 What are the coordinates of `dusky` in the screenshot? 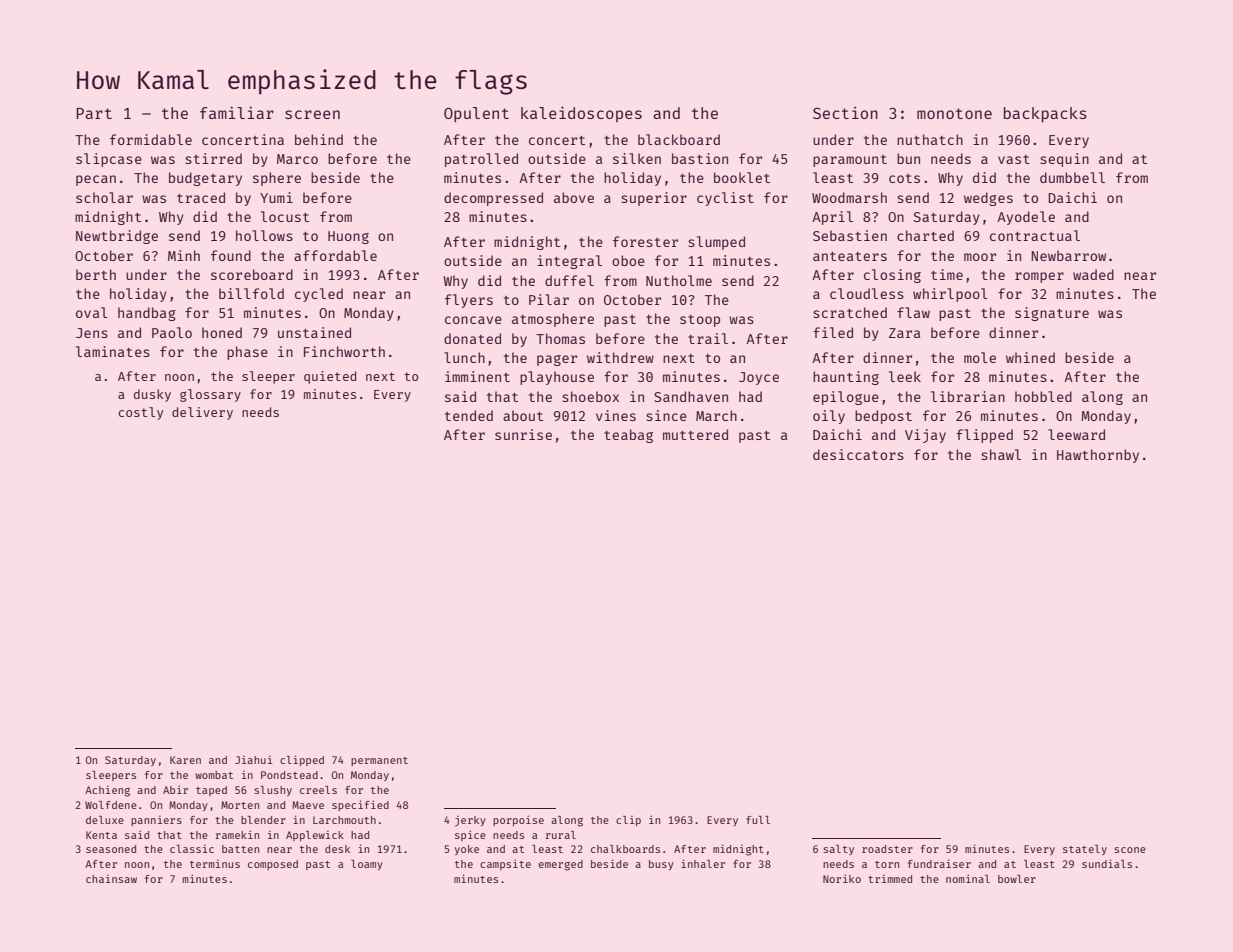 It's located at (152, 395).
